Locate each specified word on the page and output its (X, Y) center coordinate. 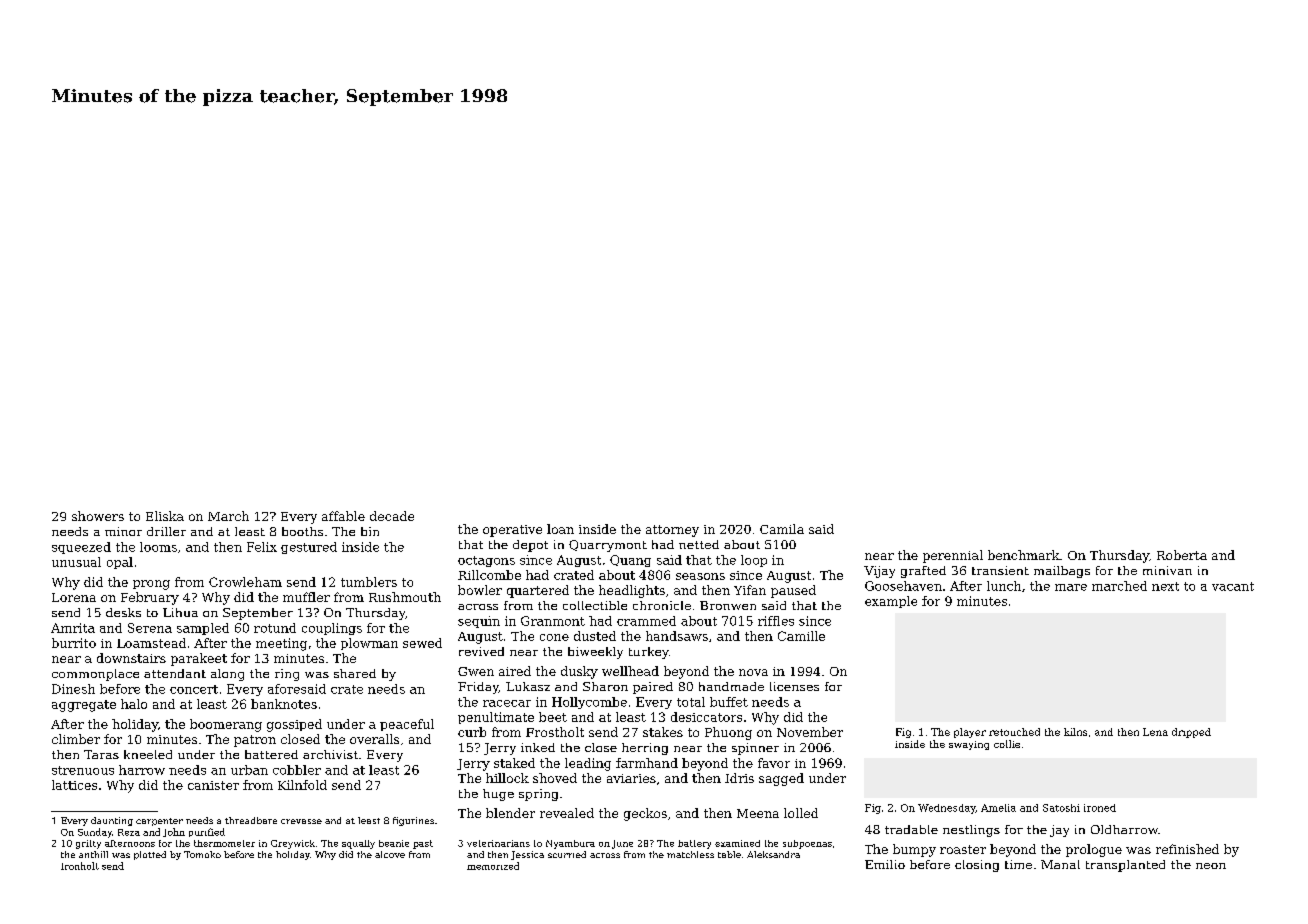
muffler (306, 597)
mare (1071, 587)
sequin (479, 622)
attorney (672, 531)
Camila (782, 529)
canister (213, 785)
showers (98, 516)
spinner (755, 749)
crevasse (301, 821)
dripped (1191, 733)
